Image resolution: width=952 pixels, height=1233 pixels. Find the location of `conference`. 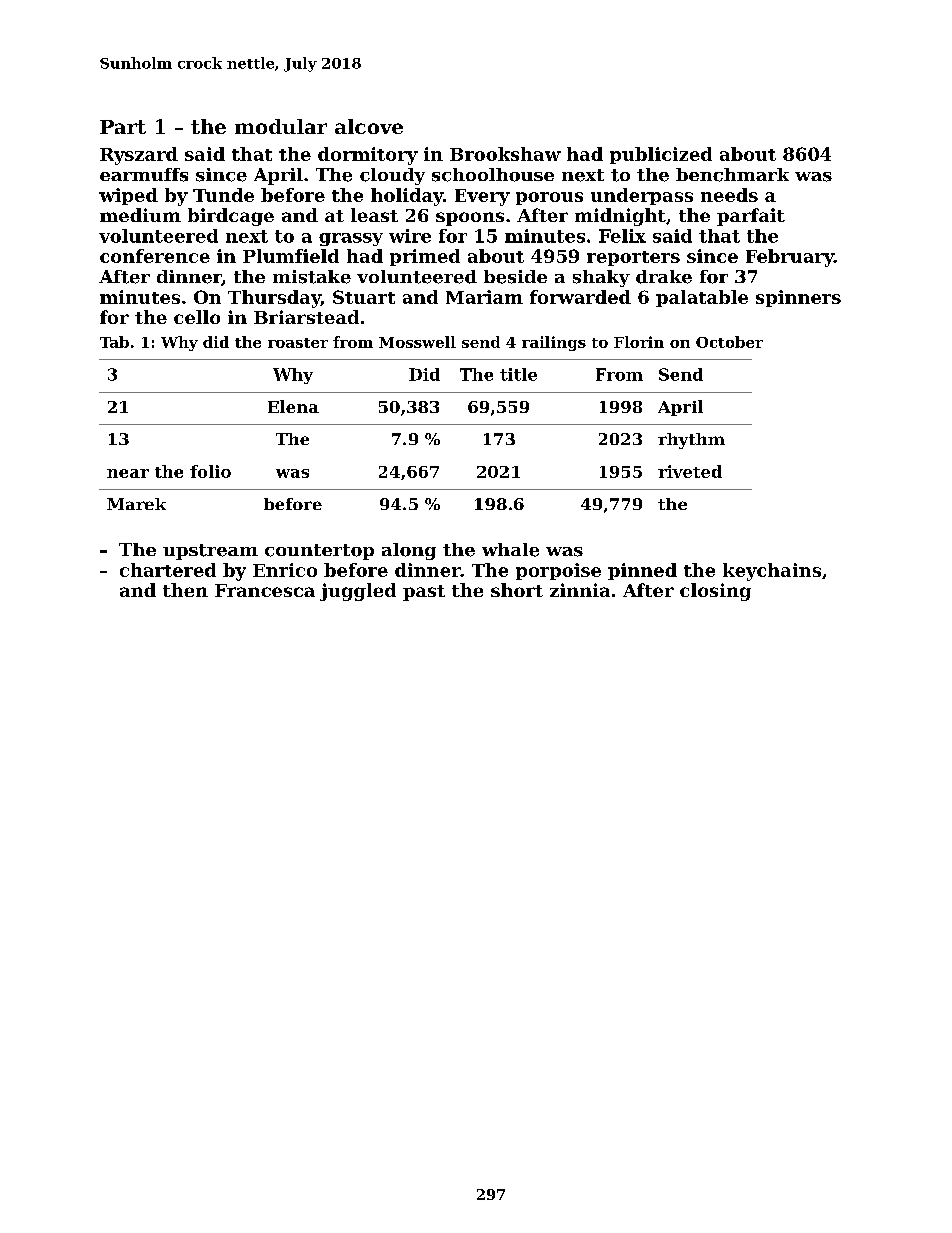

conference is located at coordinates (155, 256).
